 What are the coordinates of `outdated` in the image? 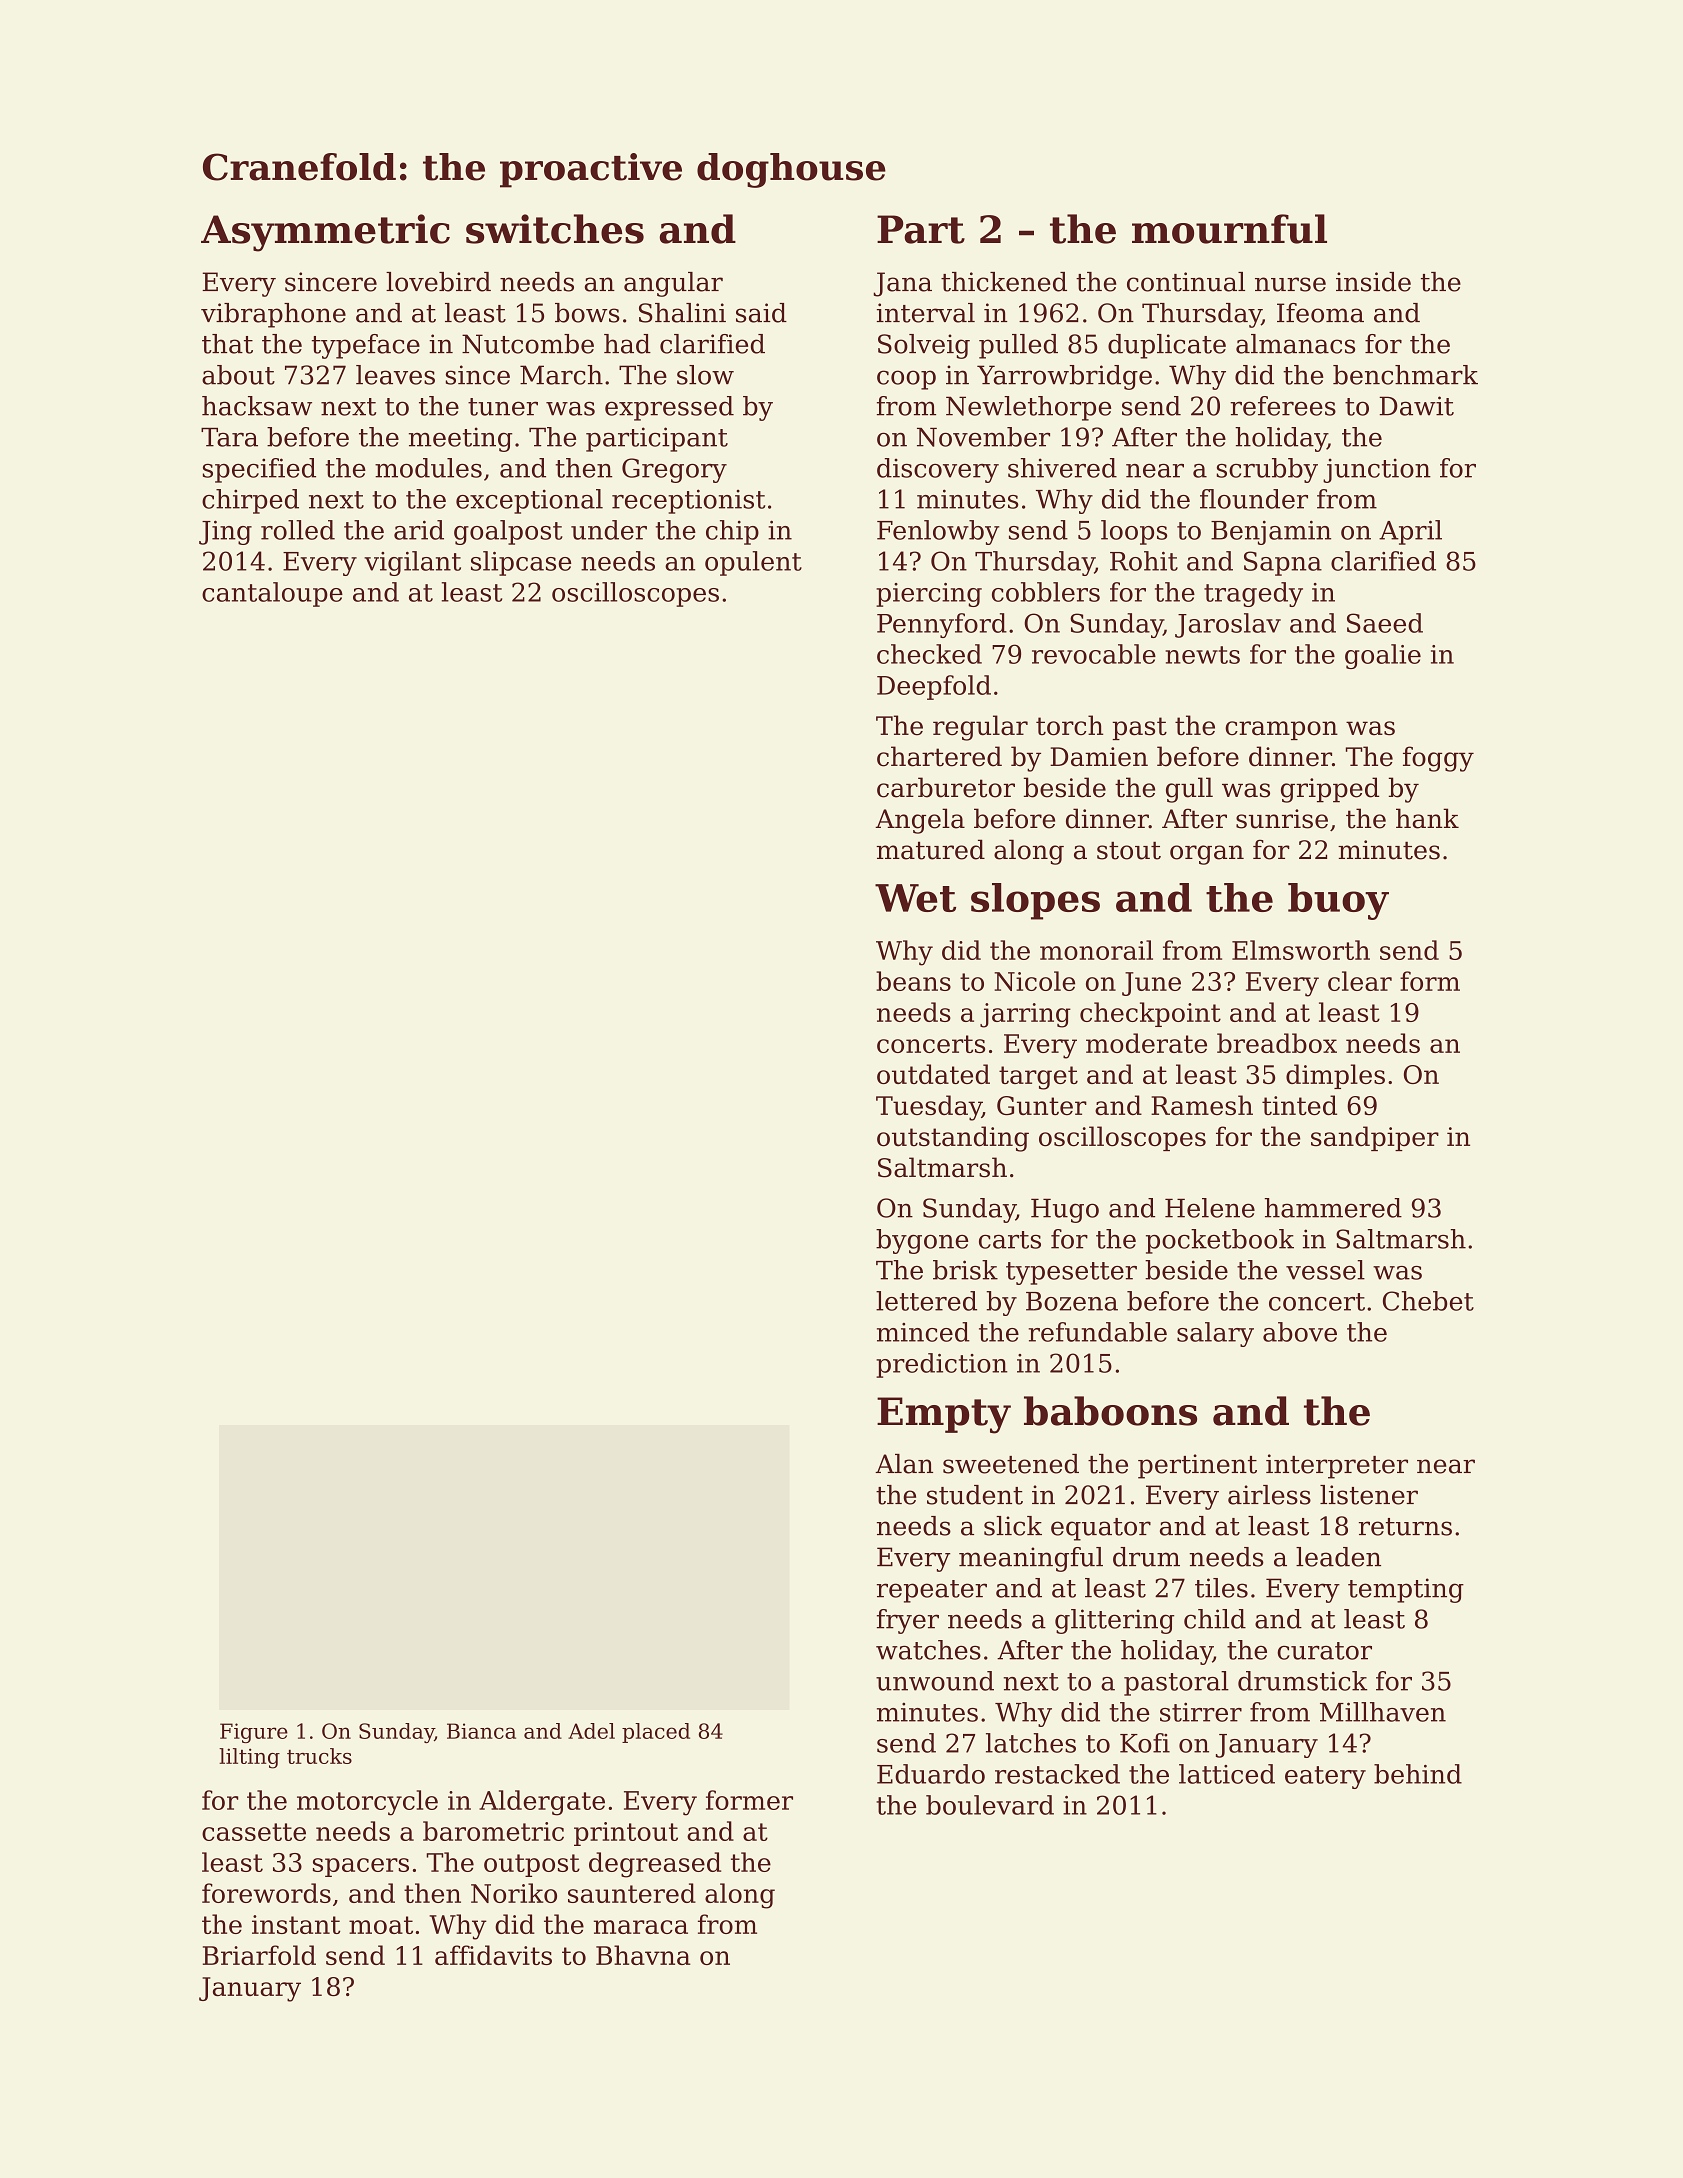 It's located at (933, 1074).
